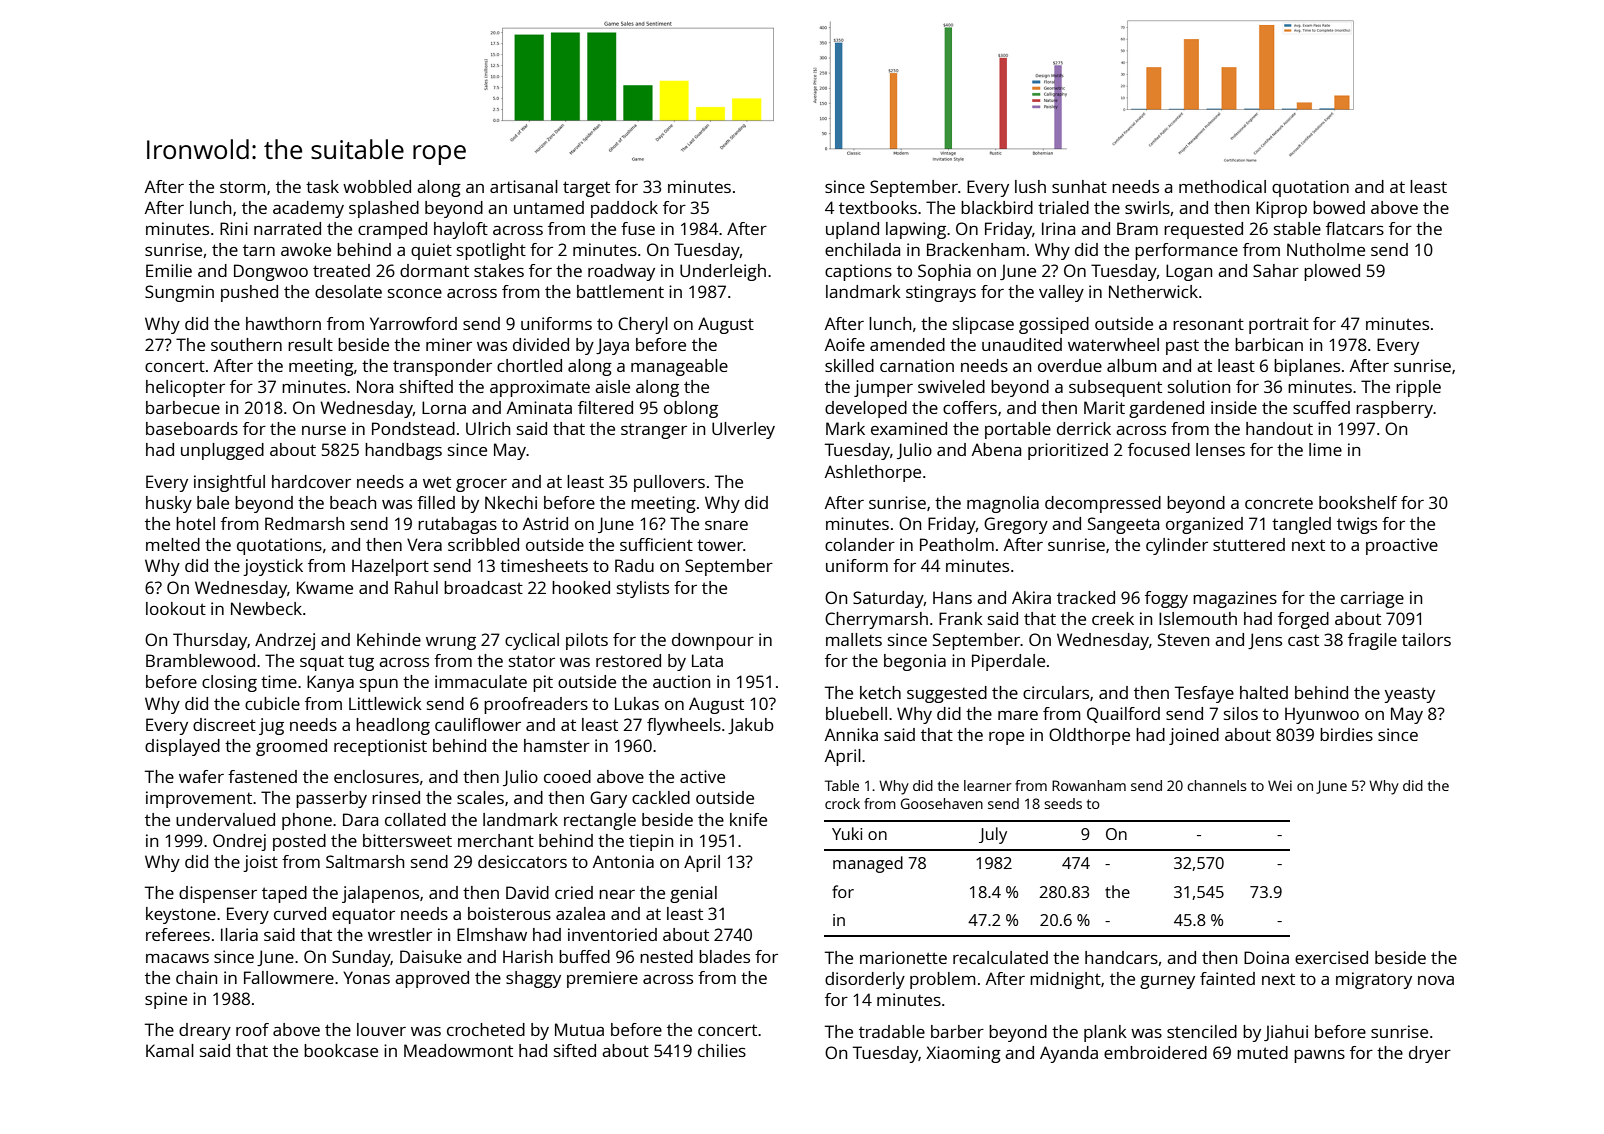 The image size is (1604, 1134). I want to click on Ashlethorpe, so click(873, 473).
